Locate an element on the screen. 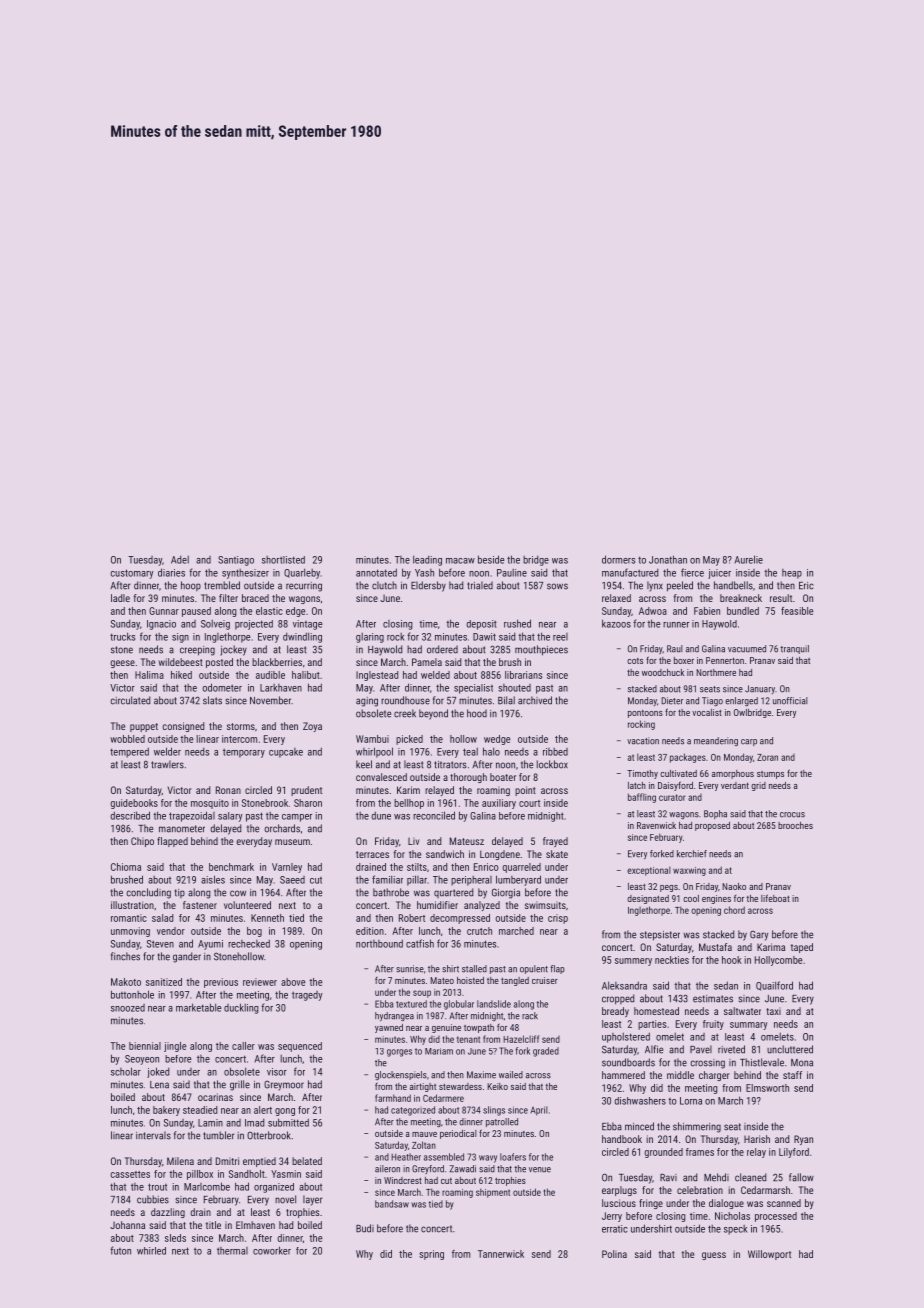 The height and width of the screenshot is (1308, 924). teal is located at coordinates (470, 752).
